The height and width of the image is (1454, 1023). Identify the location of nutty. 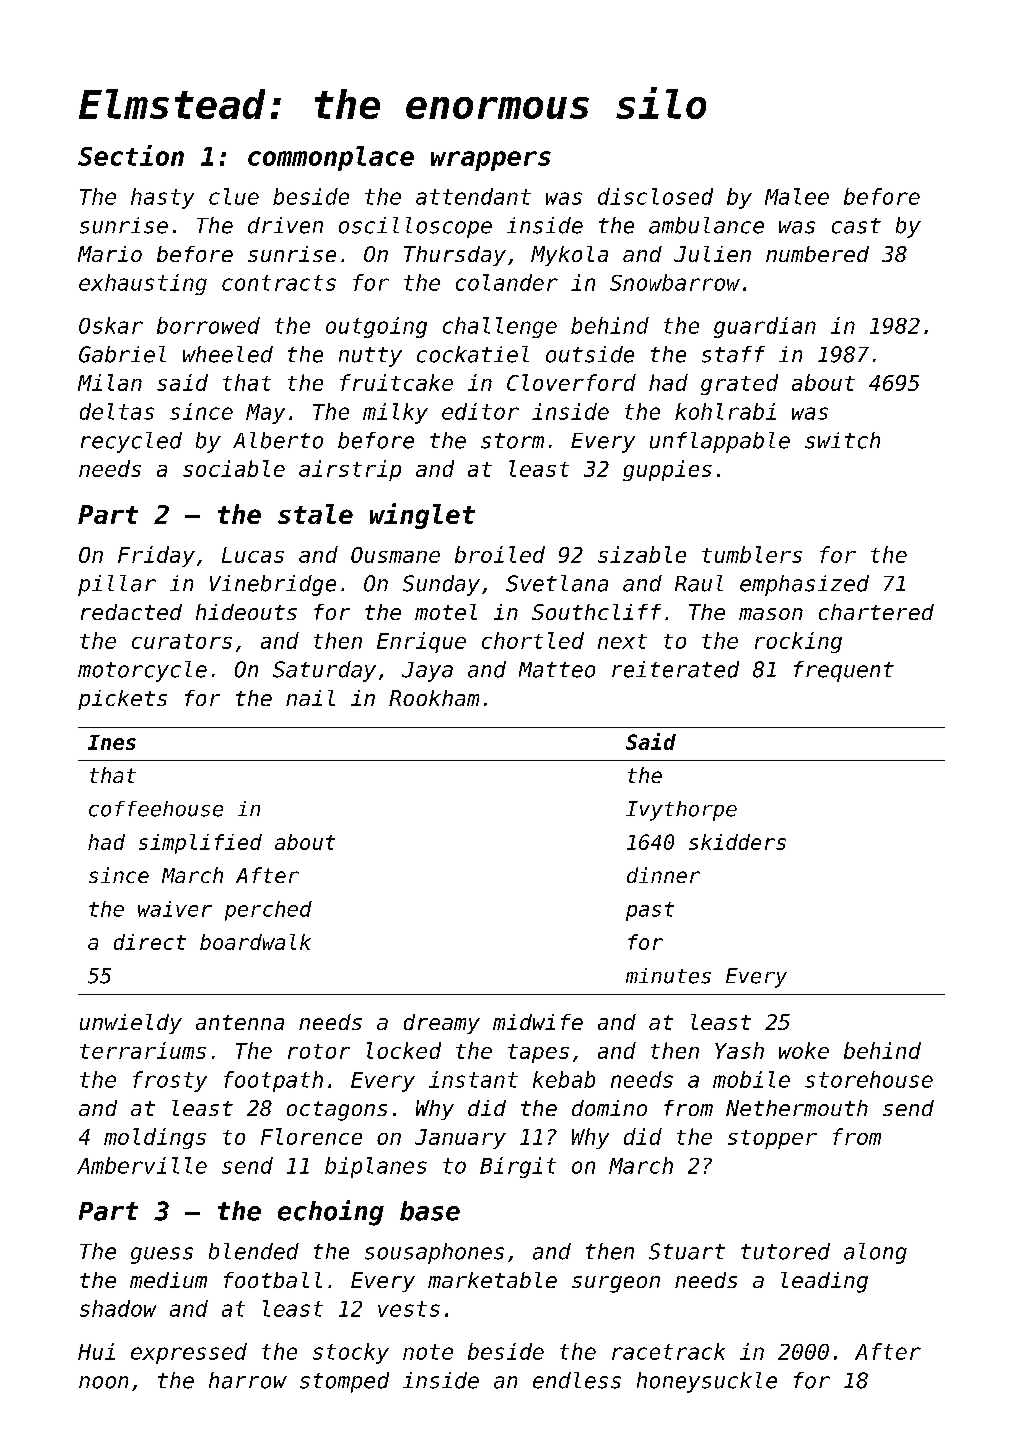
(370, 357).
